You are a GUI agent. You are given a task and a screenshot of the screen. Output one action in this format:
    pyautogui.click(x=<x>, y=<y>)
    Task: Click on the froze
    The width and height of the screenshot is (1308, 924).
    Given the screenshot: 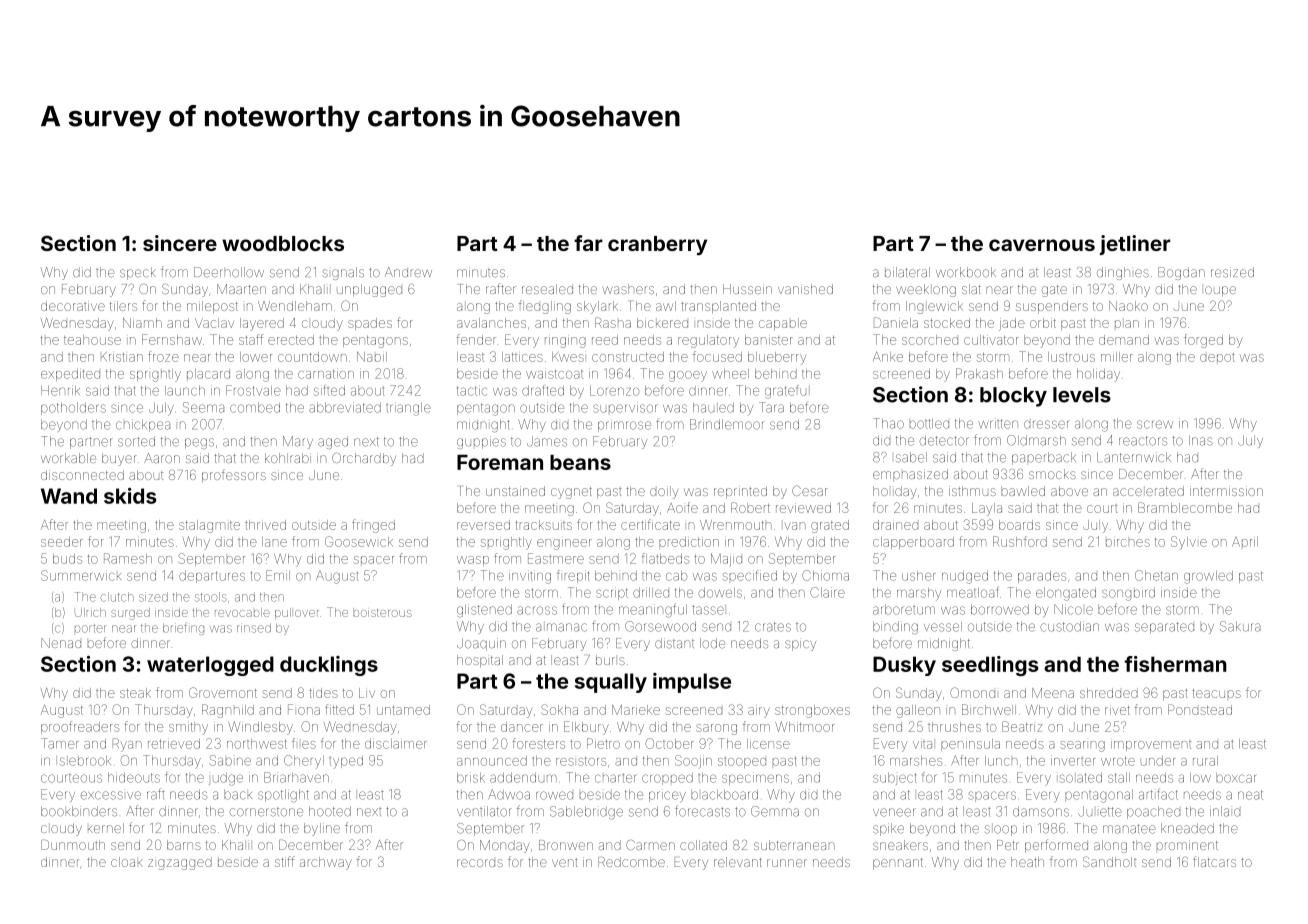 What is the action you would take?
    pyautogui.click(x=163, y=356)
